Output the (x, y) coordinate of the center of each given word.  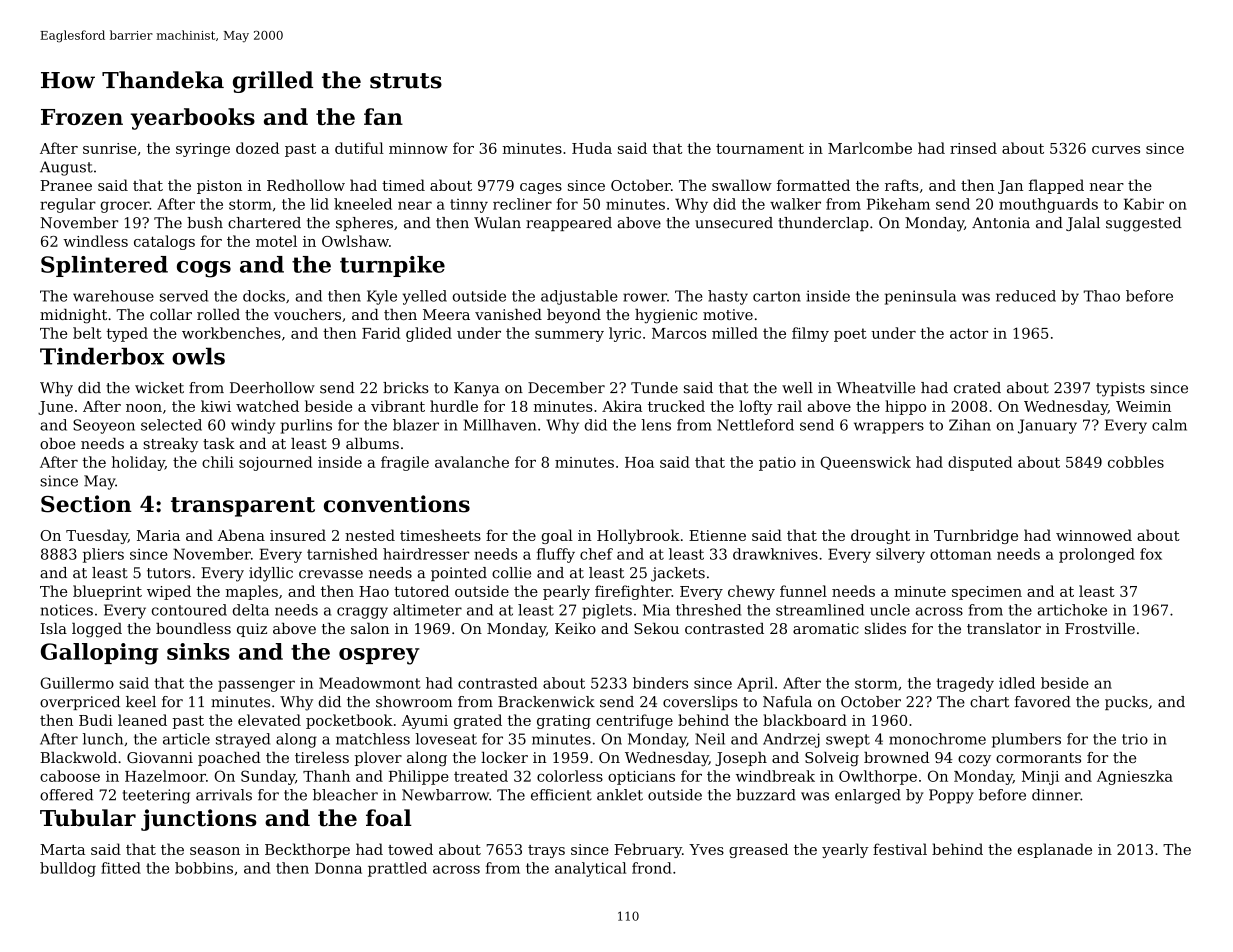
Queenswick (865, 463)
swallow (742, 185)
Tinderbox (102, 356)
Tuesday (97, 536)
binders (660, 683)
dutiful (359, 148)
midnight (73, 316)
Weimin (1143, 406)
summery (569, 336)
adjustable (579, 297)
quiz (252, 630)
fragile (405, 463)
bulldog (68, 869)
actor (969, 333)
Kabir (1144, 204)
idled (1017, 683)
